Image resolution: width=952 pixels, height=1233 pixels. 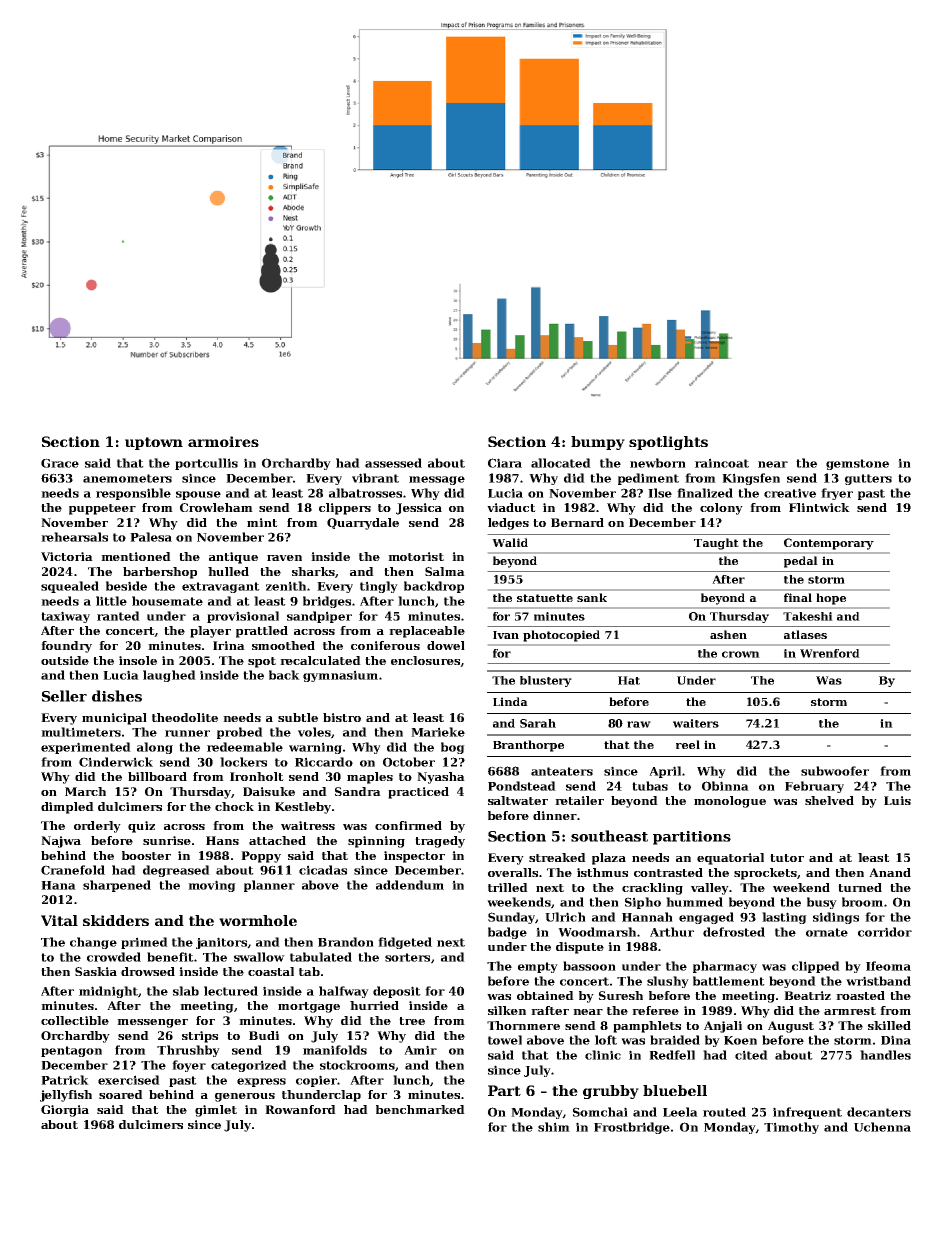 I want to click on collectible, so click(x=75, y=1020).
